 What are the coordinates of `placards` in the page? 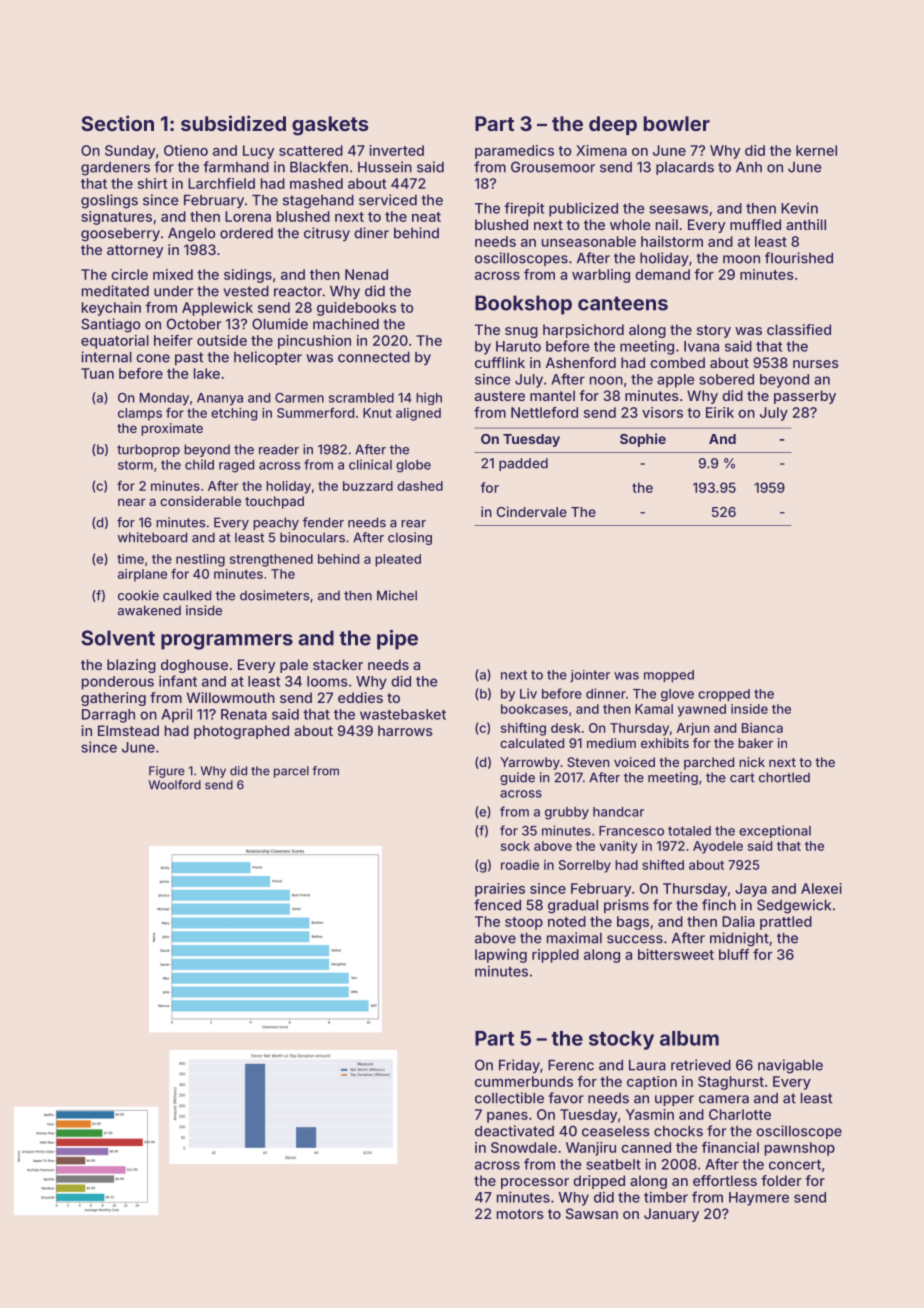 It's located at (685, 168).
